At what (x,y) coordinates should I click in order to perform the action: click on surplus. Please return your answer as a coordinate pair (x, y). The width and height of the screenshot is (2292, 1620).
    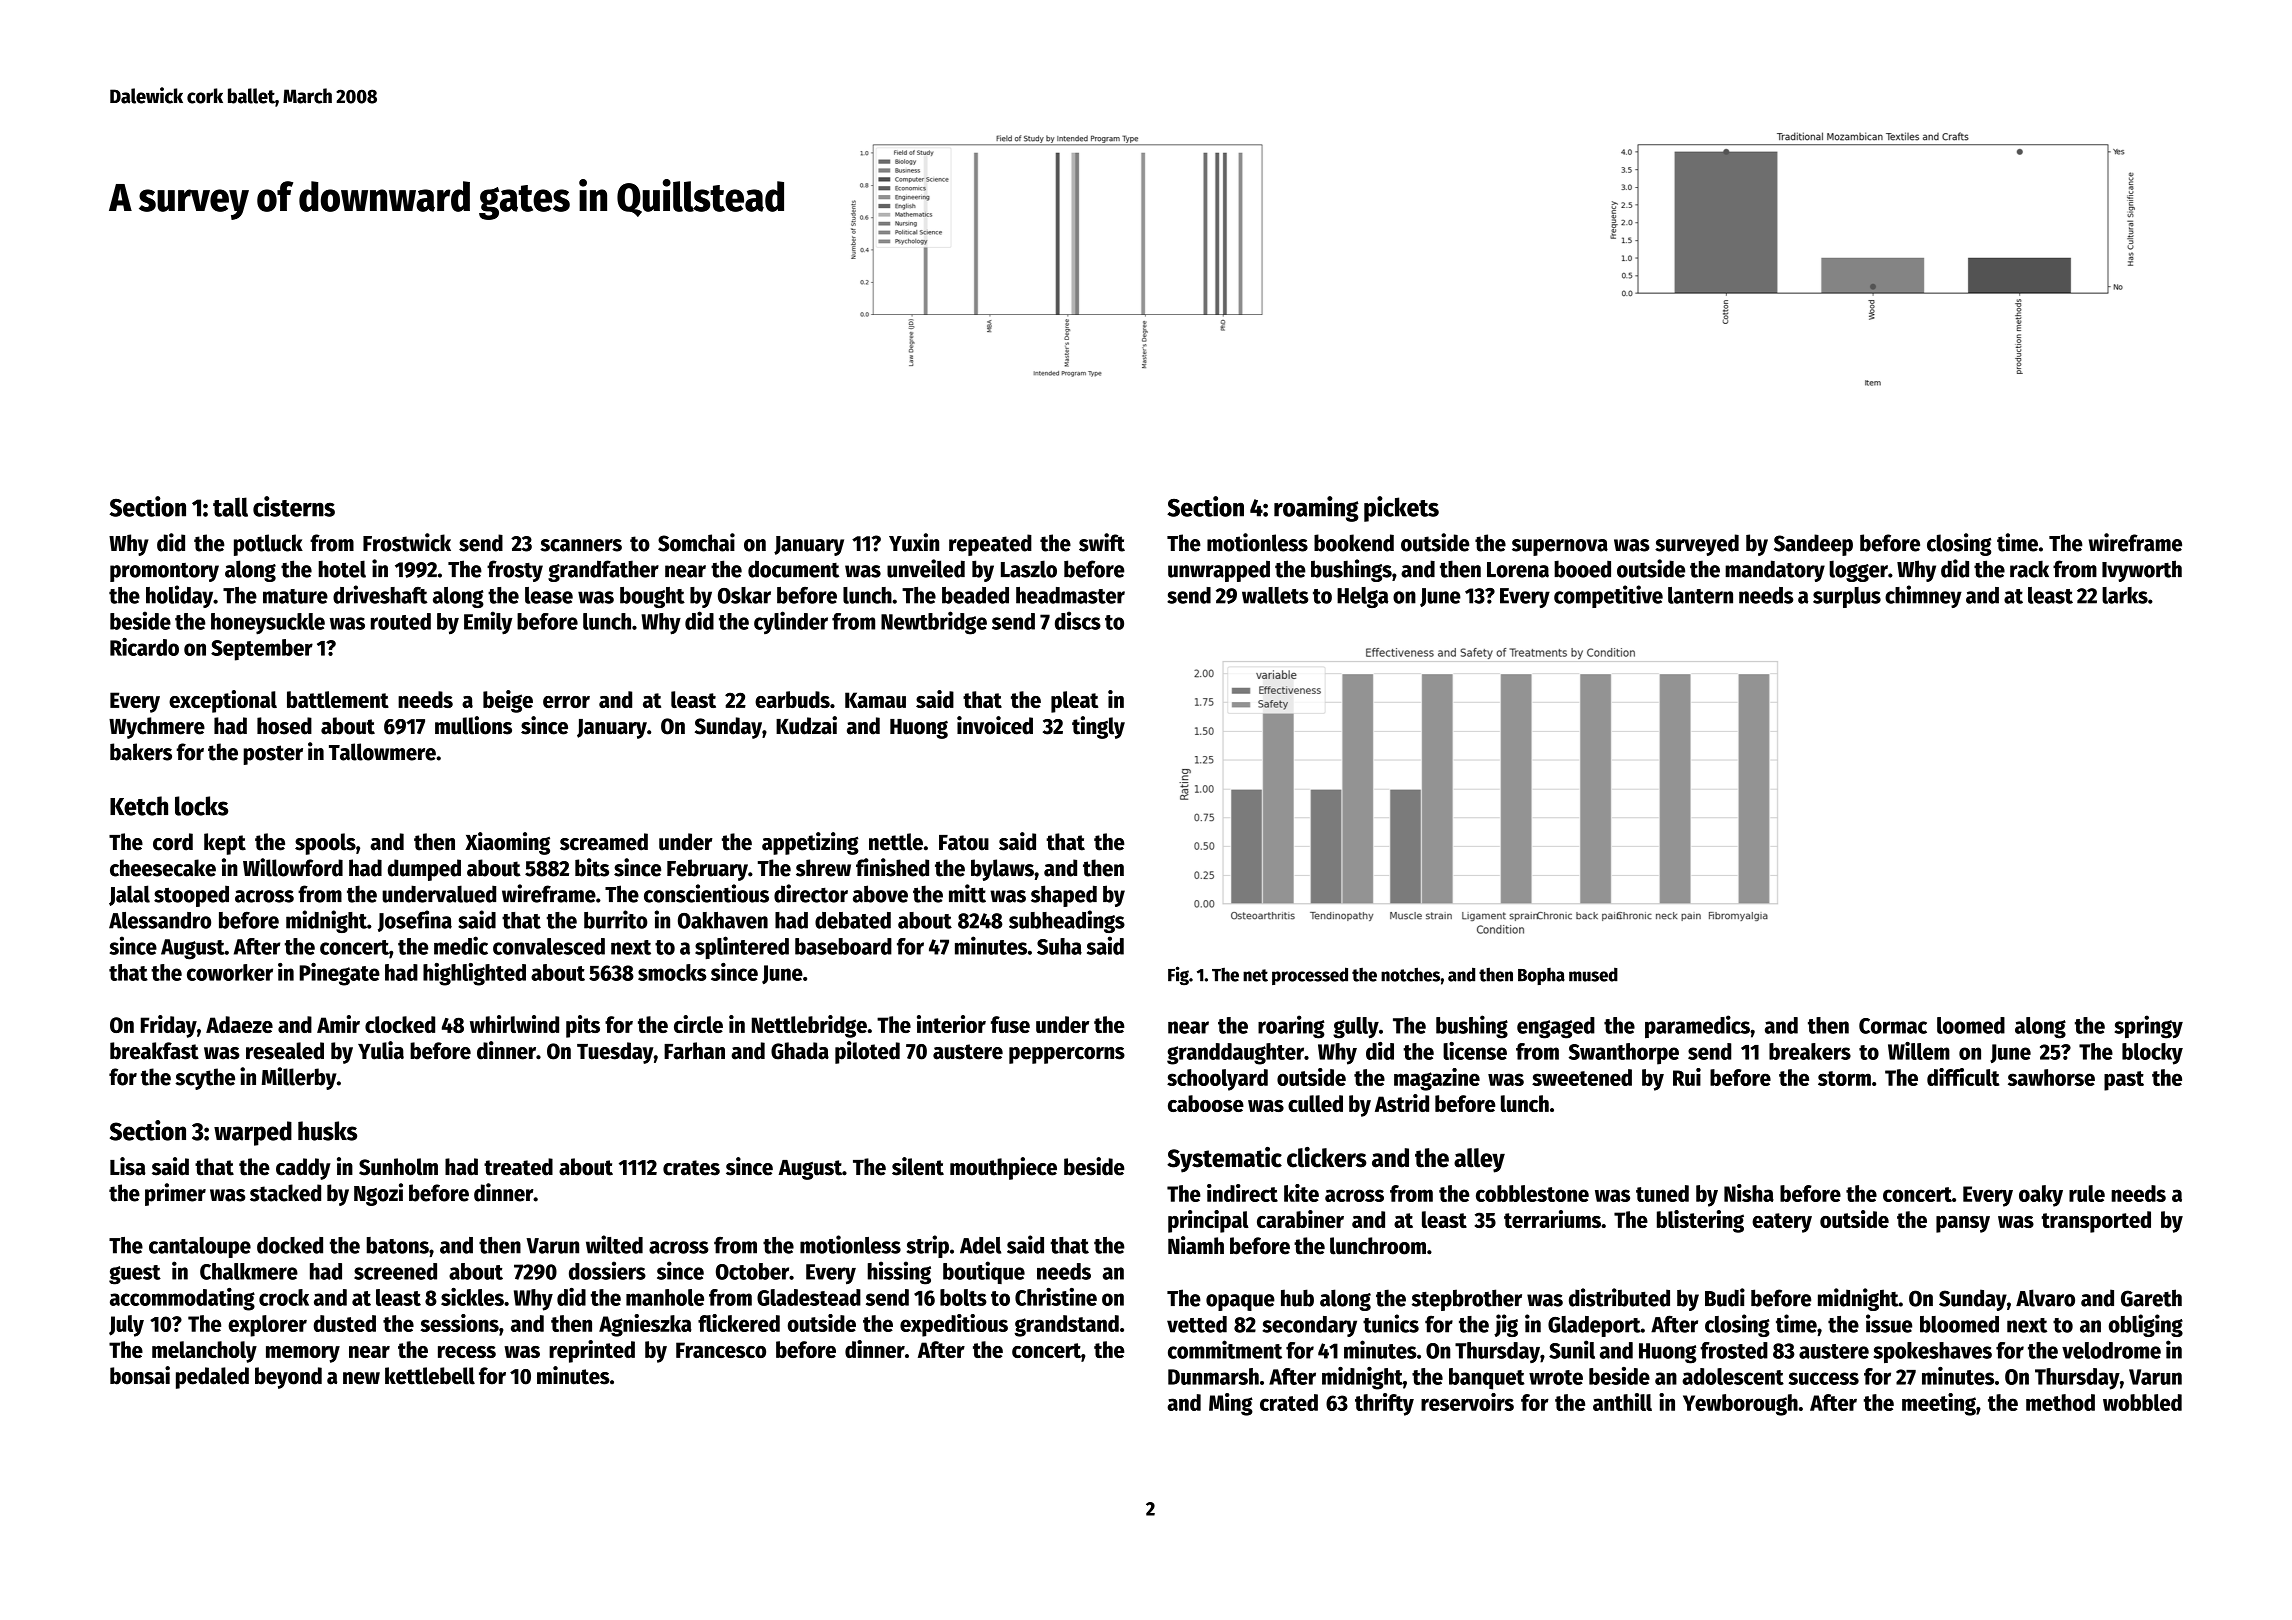
    Looking at the image, I should click on (1847, 597).
